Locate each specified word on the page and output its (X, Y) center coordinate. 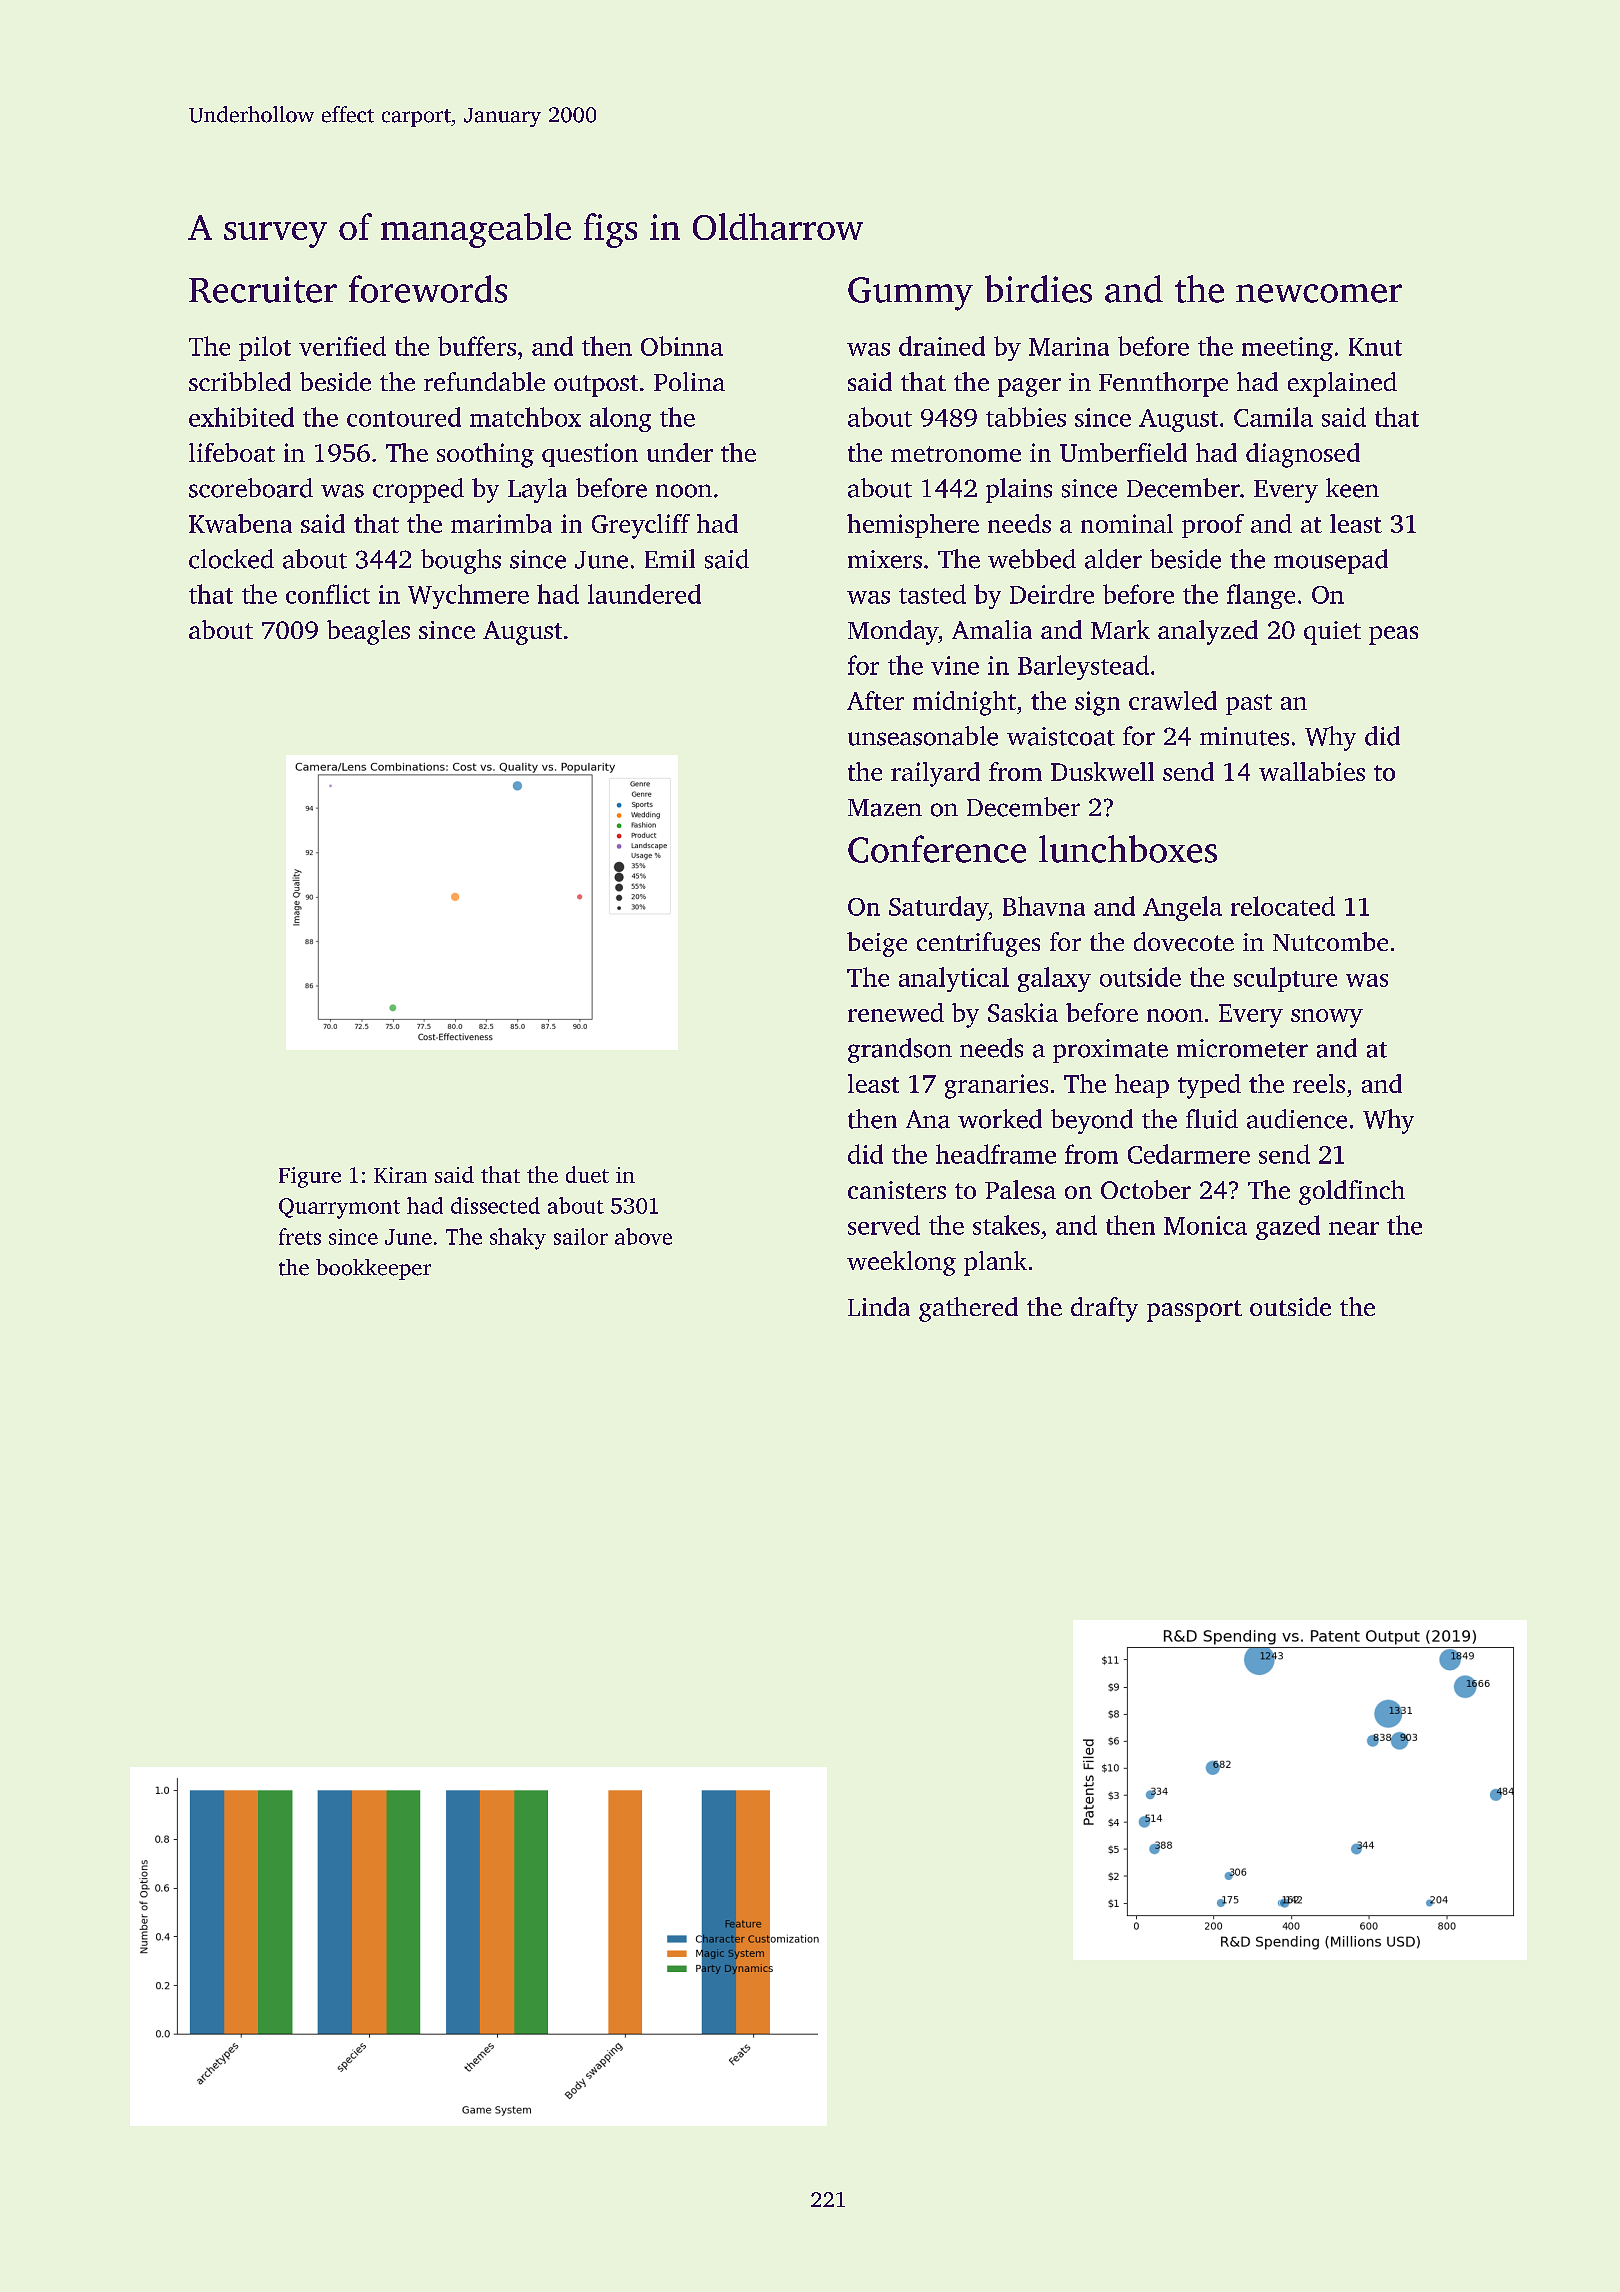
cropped (418, 490)
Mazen (885, 808)
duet (587, 1174)
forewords (428, 289)
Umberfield (1123, 452)
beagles (368, 632)
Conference (937, 849)
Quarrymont (339, 1208)
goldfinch (1352, 1192)
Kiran (400, 1175)
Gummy (910, 294)
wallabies (1312, 771)
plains (1019, 490)
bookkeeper (373, 1269)
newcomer (1319, 293)
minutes (1244, 736)
